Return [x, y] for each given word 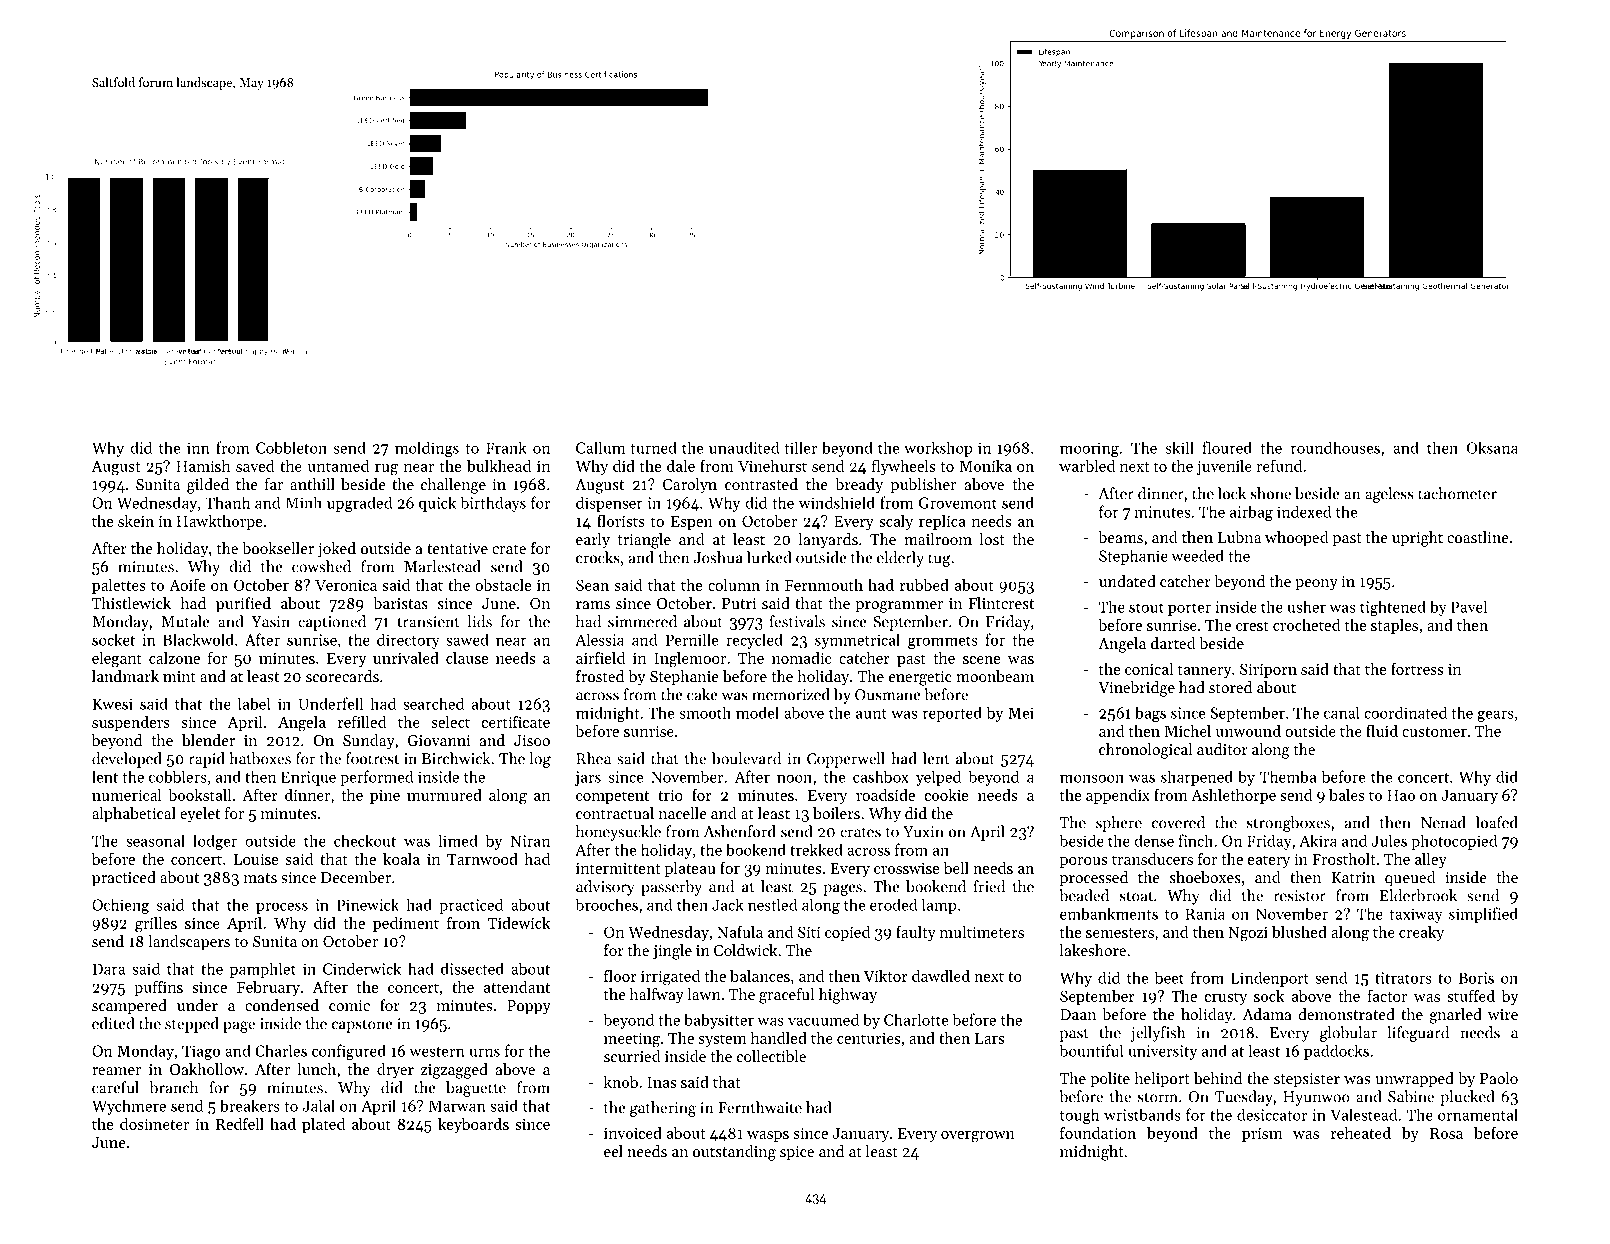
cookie [947, 795]
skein [136, 521]
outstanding [734, 1153]
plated [323, 1125]
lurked [769, 557]
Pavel [1469, 607]
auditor [1222, 749]
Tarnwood [482, 859]
